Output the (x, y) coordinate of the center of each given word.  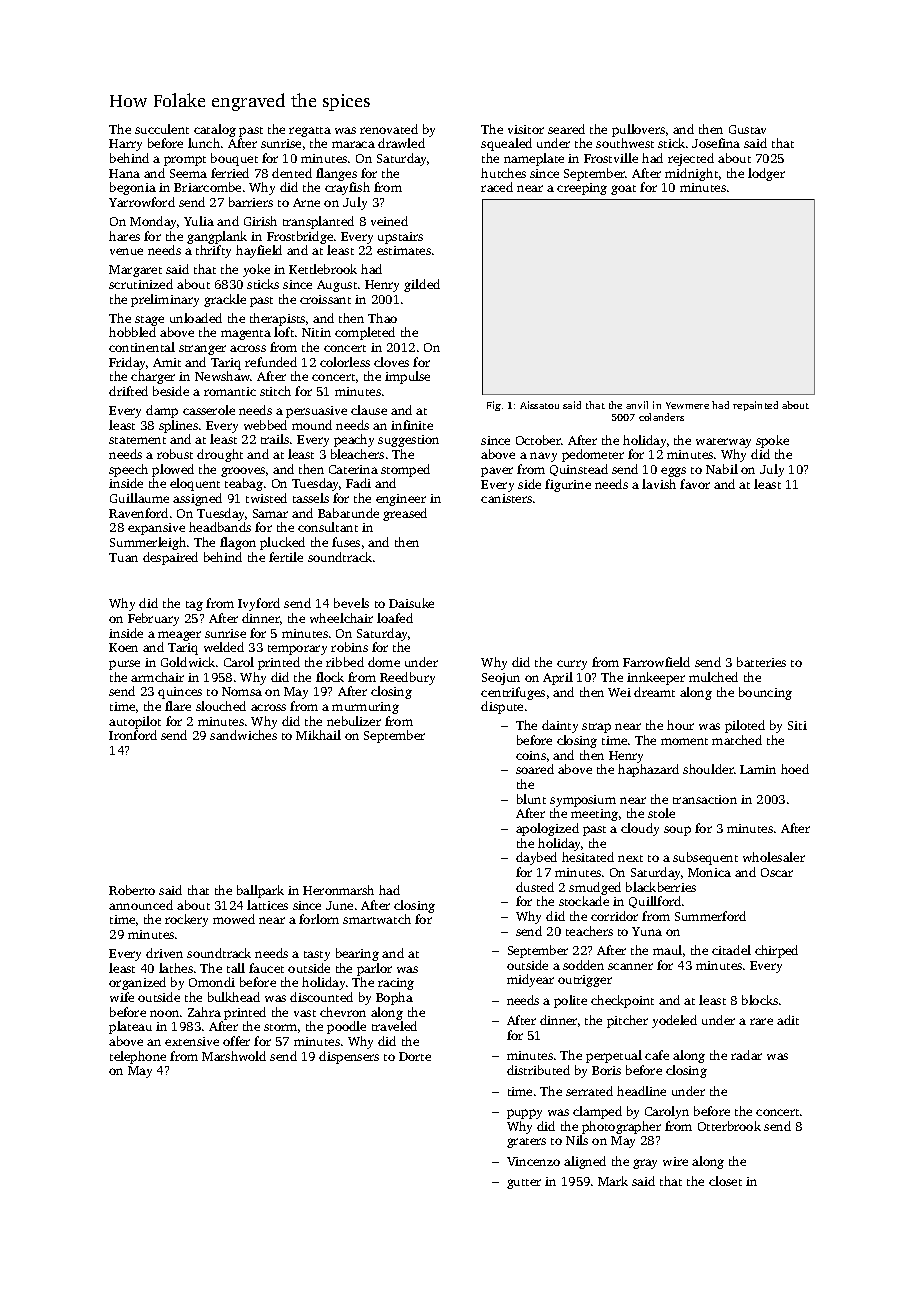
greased (405, 514)
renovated (389, 129)
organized (137, 983)
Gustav (747, 129)
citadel (731, 950)
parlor (374, 969)
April (558, 678)
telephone (138, 1057)
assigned (197, 499)
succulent (162, 129)
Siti (797, 725)
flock (330, 677)
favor (695, 484)
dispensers (349, 1057)
